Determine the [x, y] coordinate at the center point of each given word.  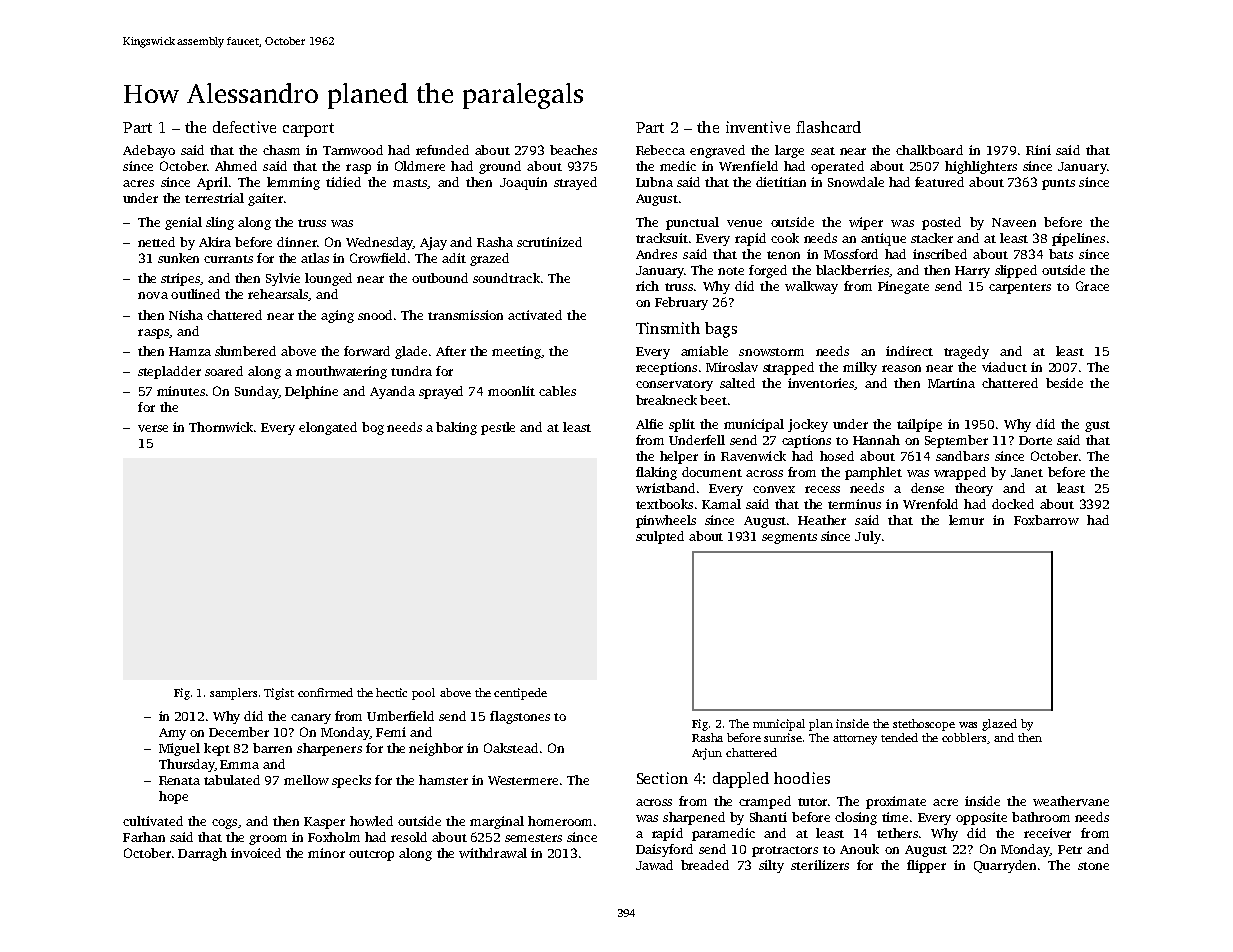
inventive [758, 127]
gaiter [265, 199]
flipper [926, 866]
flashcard [828, 127]
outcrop [371, 855]
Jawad [654, 865]
